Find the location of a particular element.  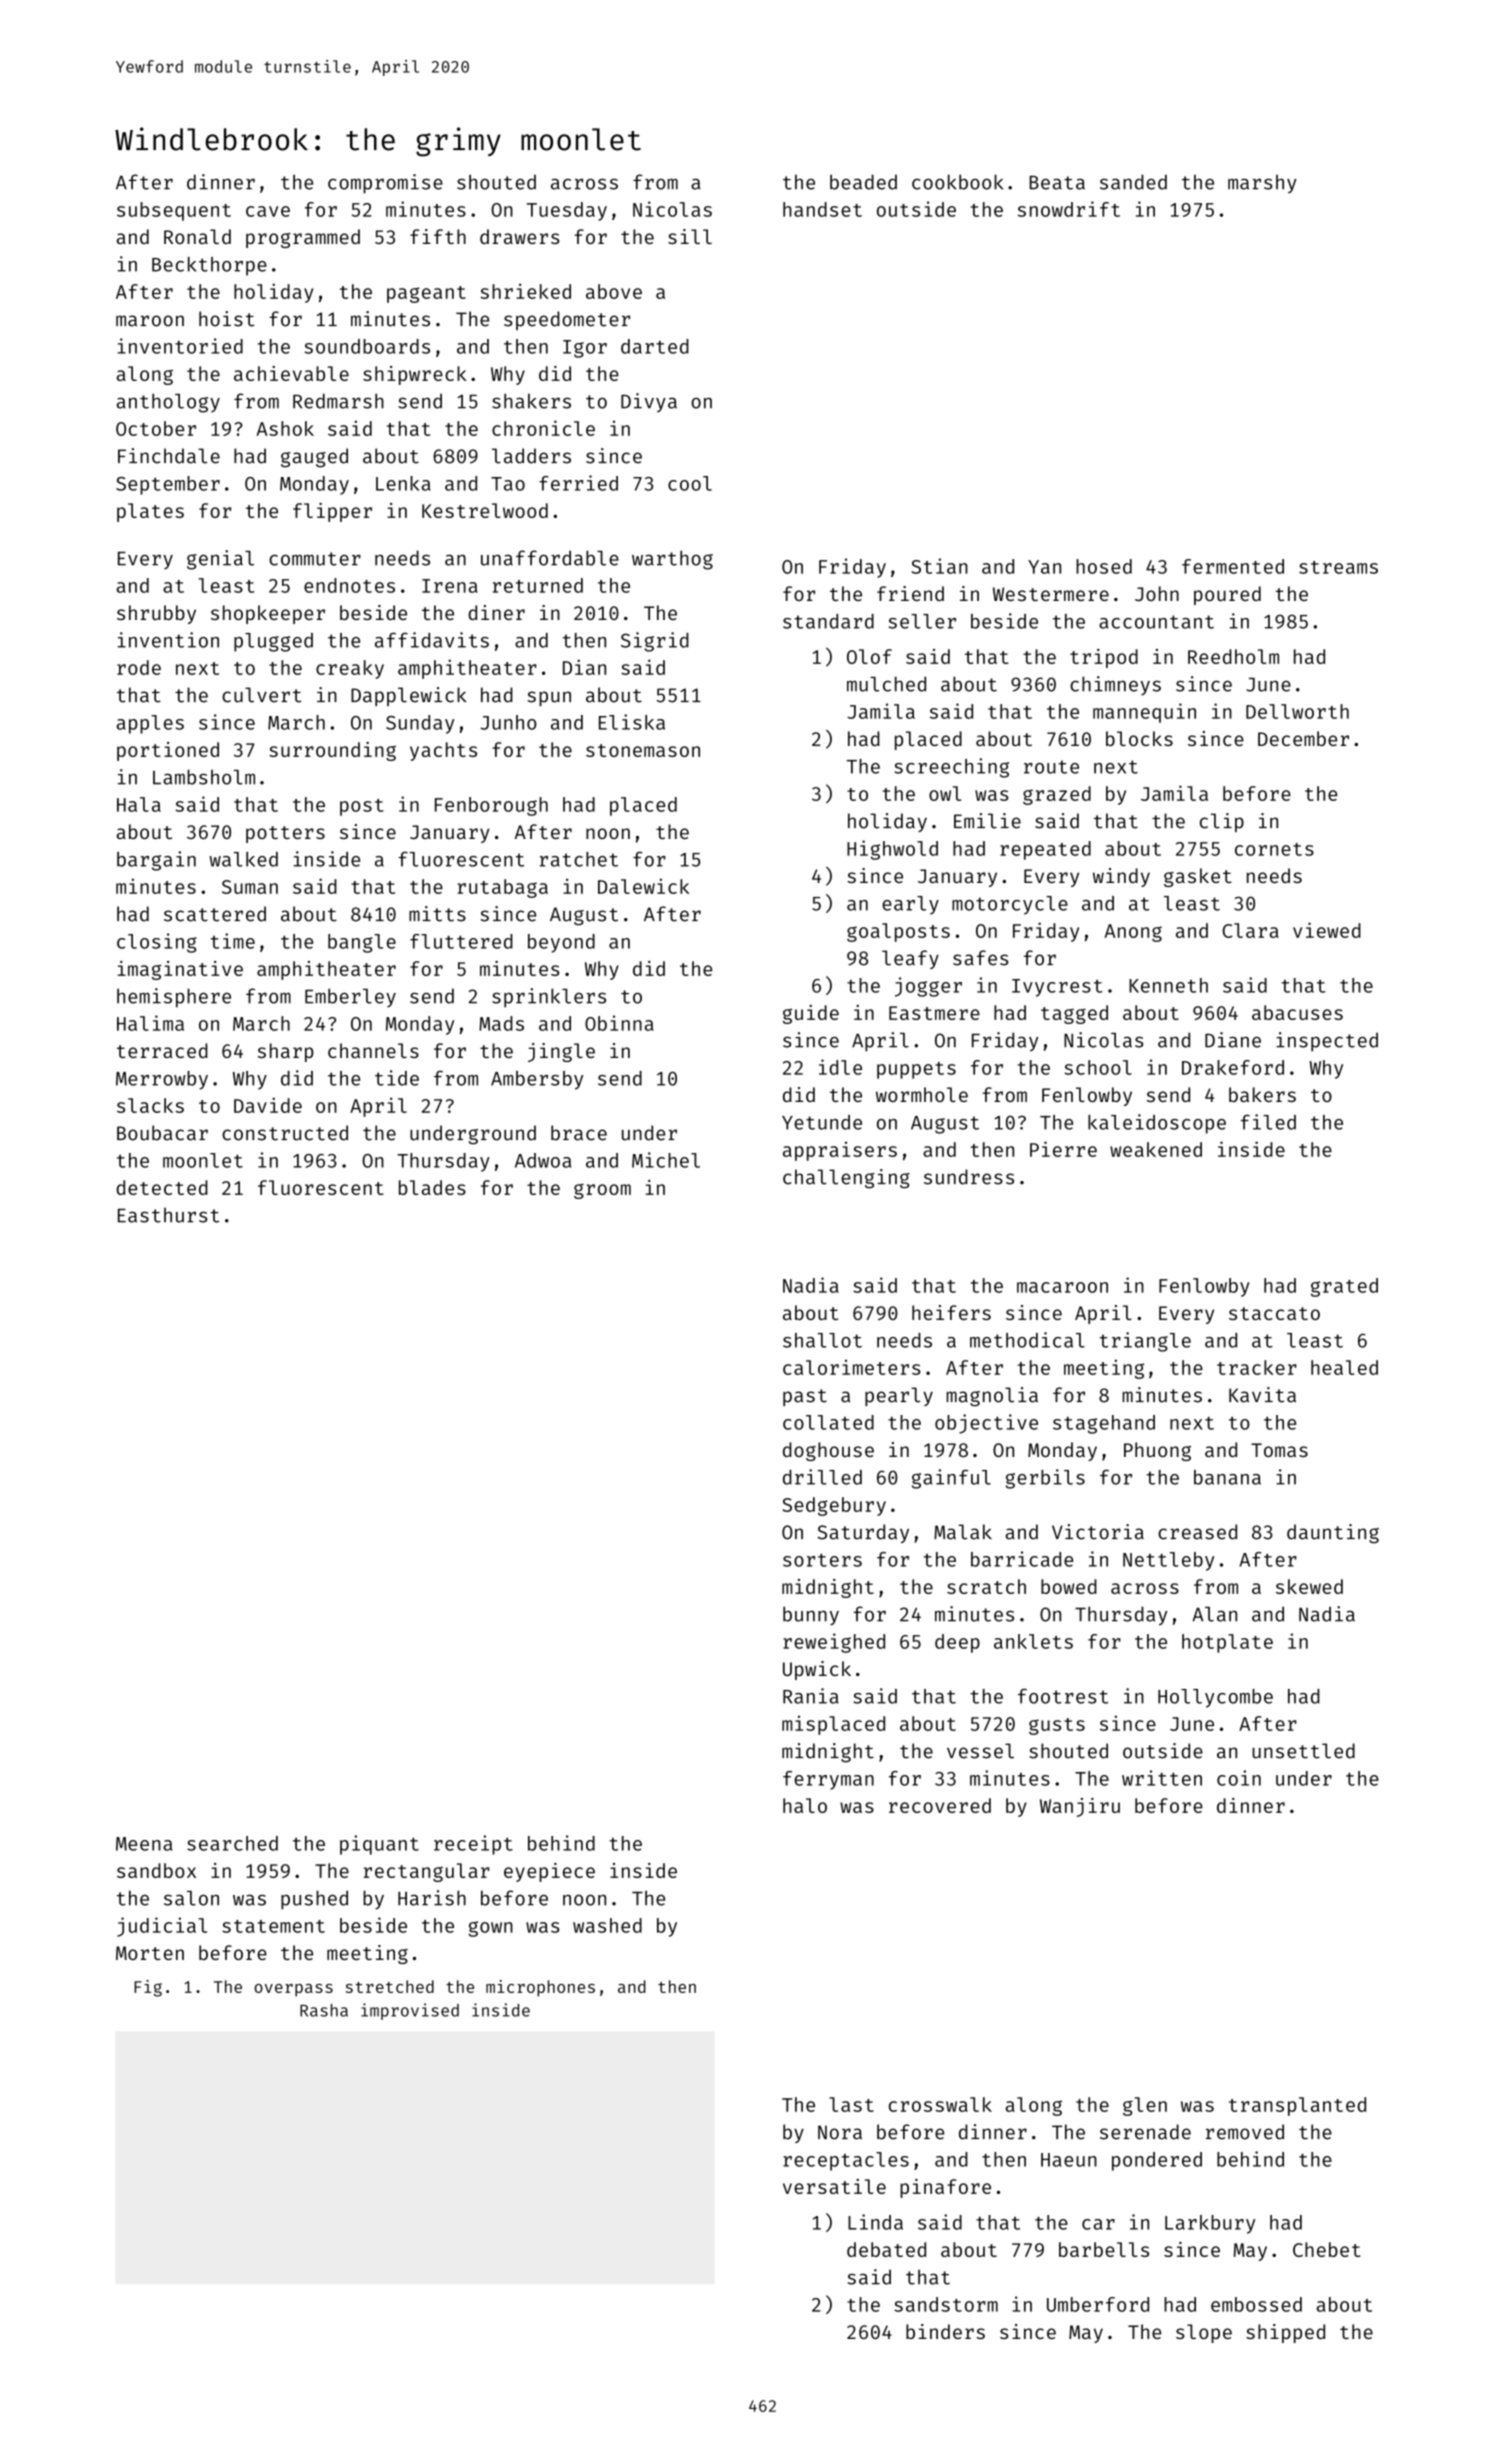

fermented is located at coordinates (1233, 566).
